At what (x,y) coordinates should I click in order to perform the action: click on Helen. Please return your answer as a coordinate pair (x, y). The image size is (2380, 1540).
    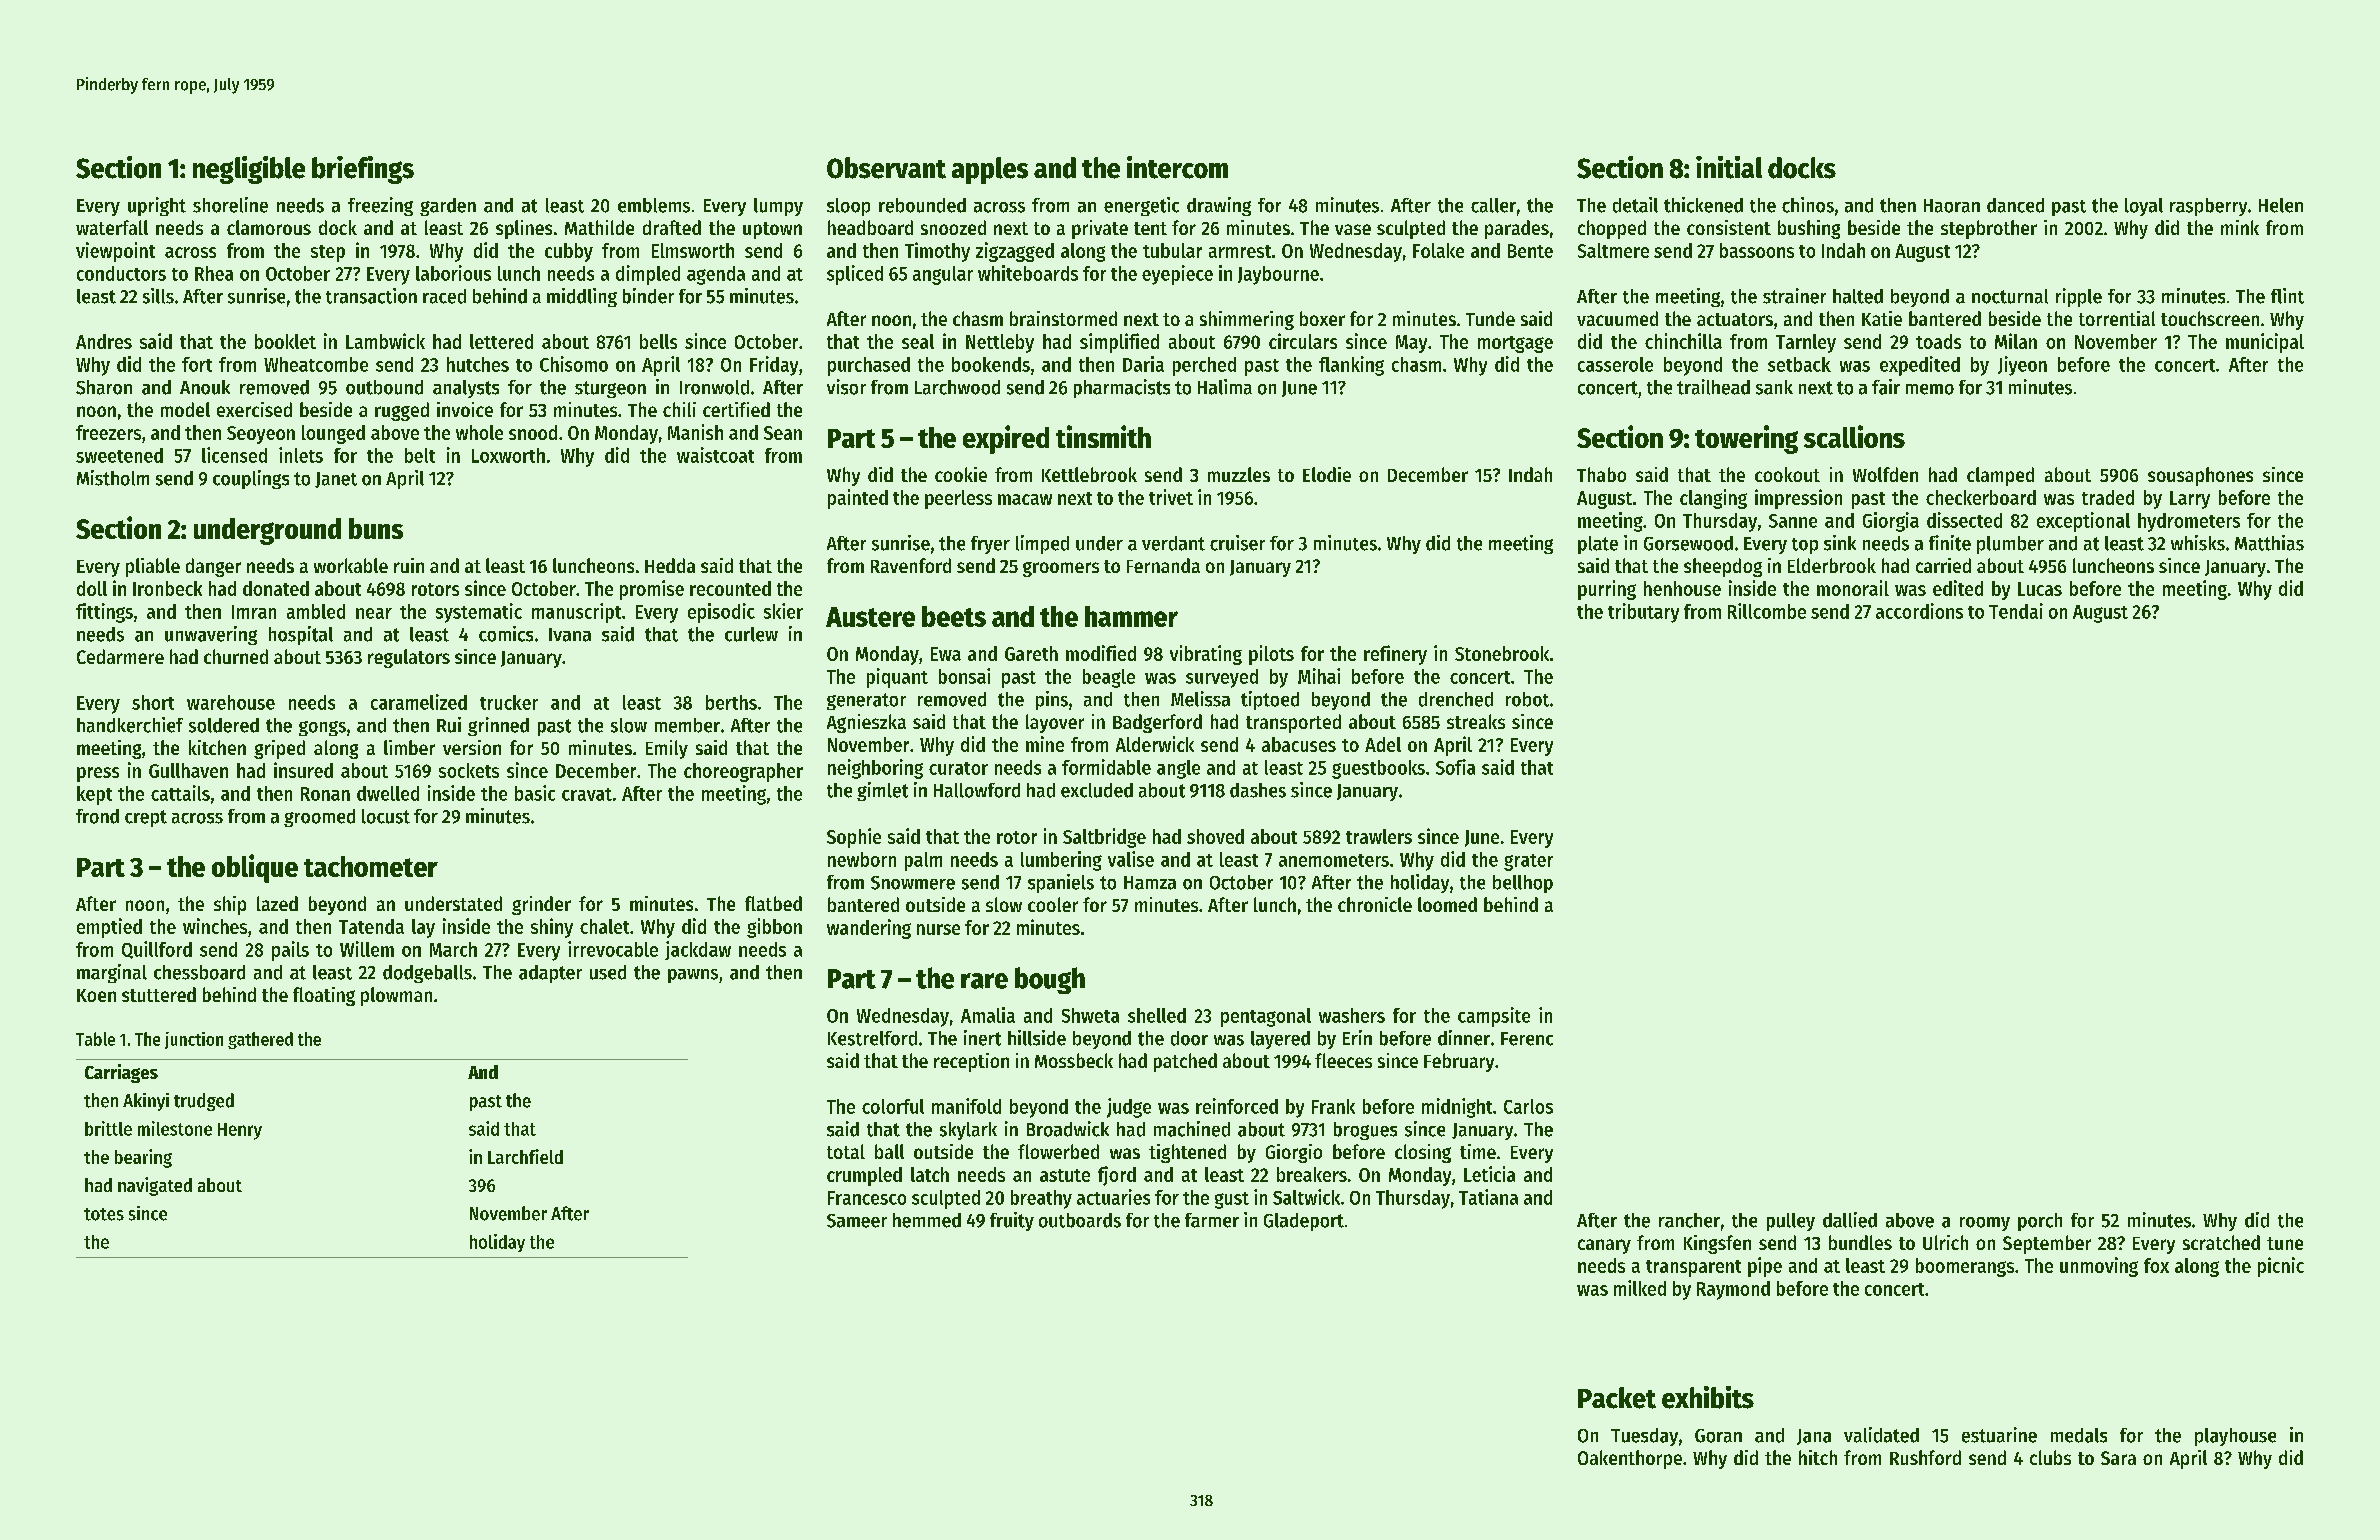
    Looking at the image, I should click on (2281, 205).
